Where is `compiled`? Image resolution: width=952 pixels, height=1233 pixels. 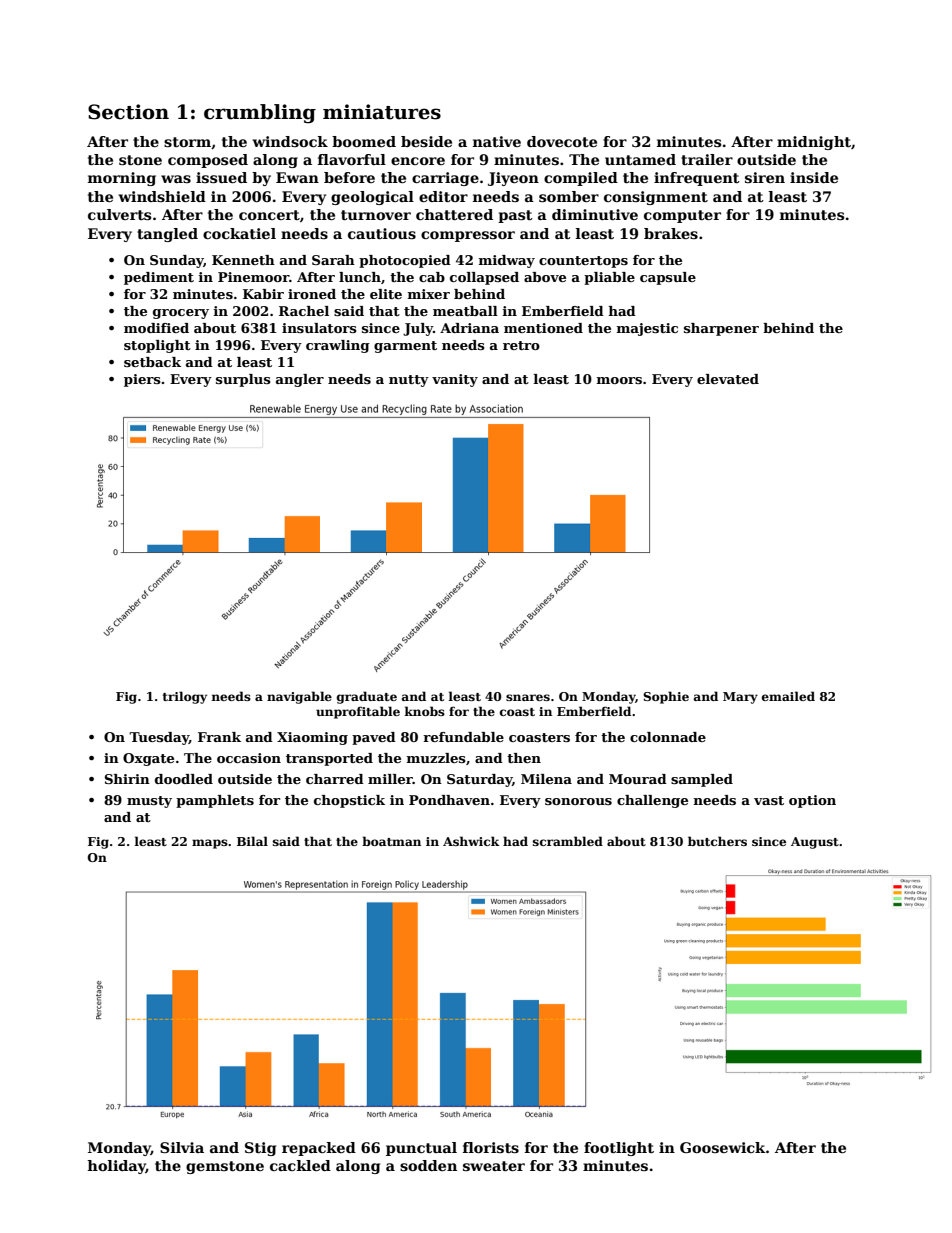
compiled is located at coordinates (581, 179).
